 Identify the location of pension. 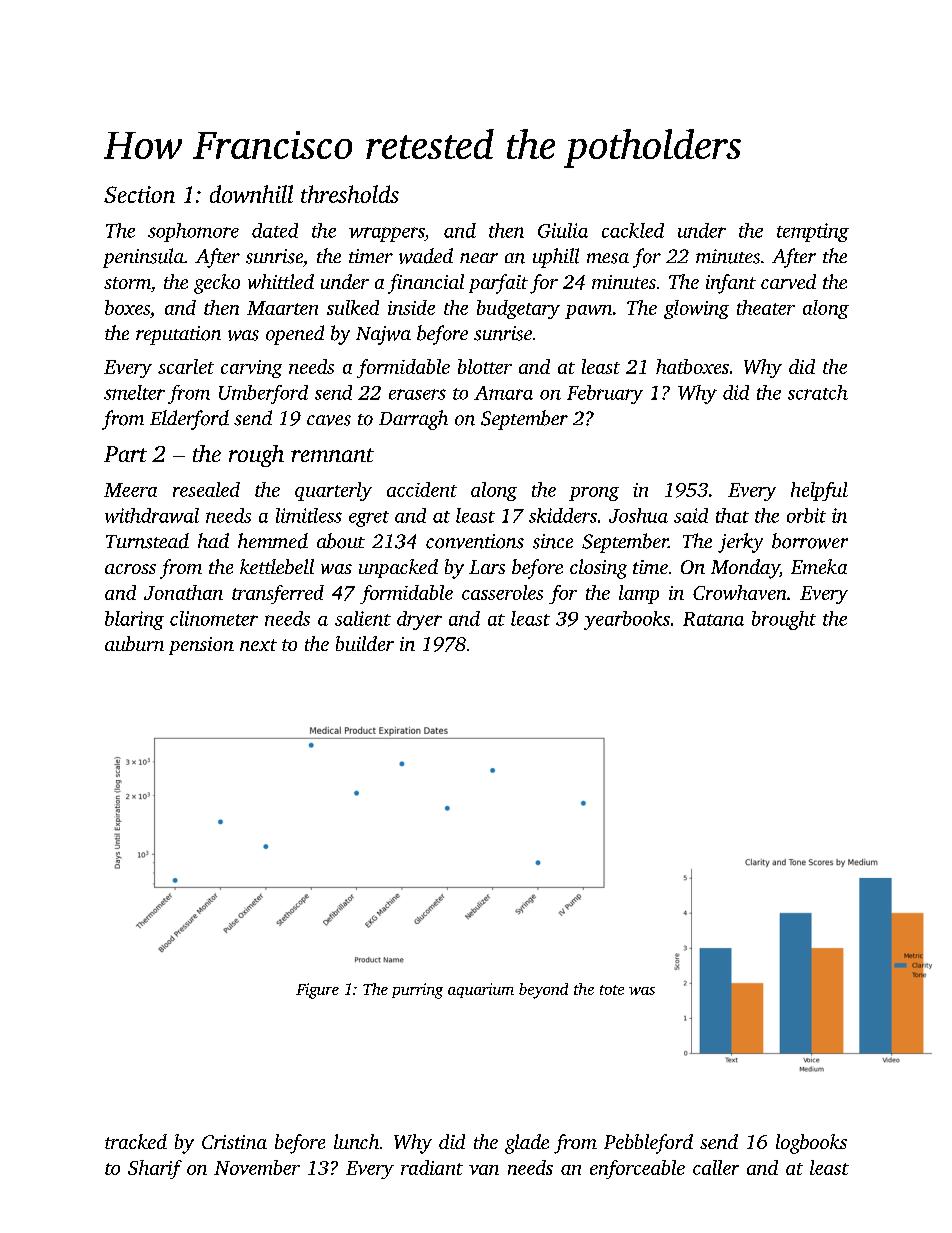
(201, 646).
